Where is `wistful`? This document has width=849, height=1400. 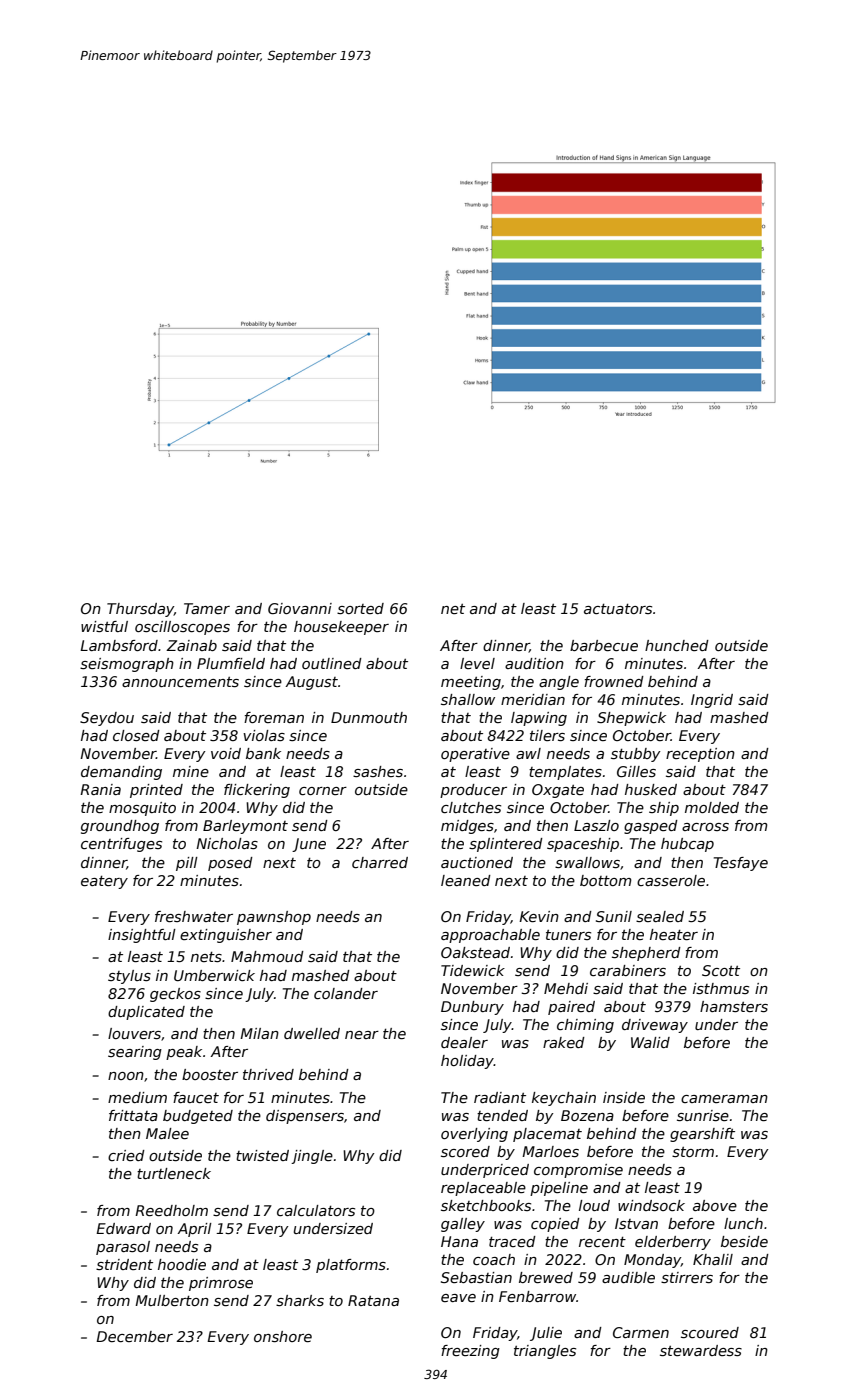
wistful is located at coordinates (104, 626).
